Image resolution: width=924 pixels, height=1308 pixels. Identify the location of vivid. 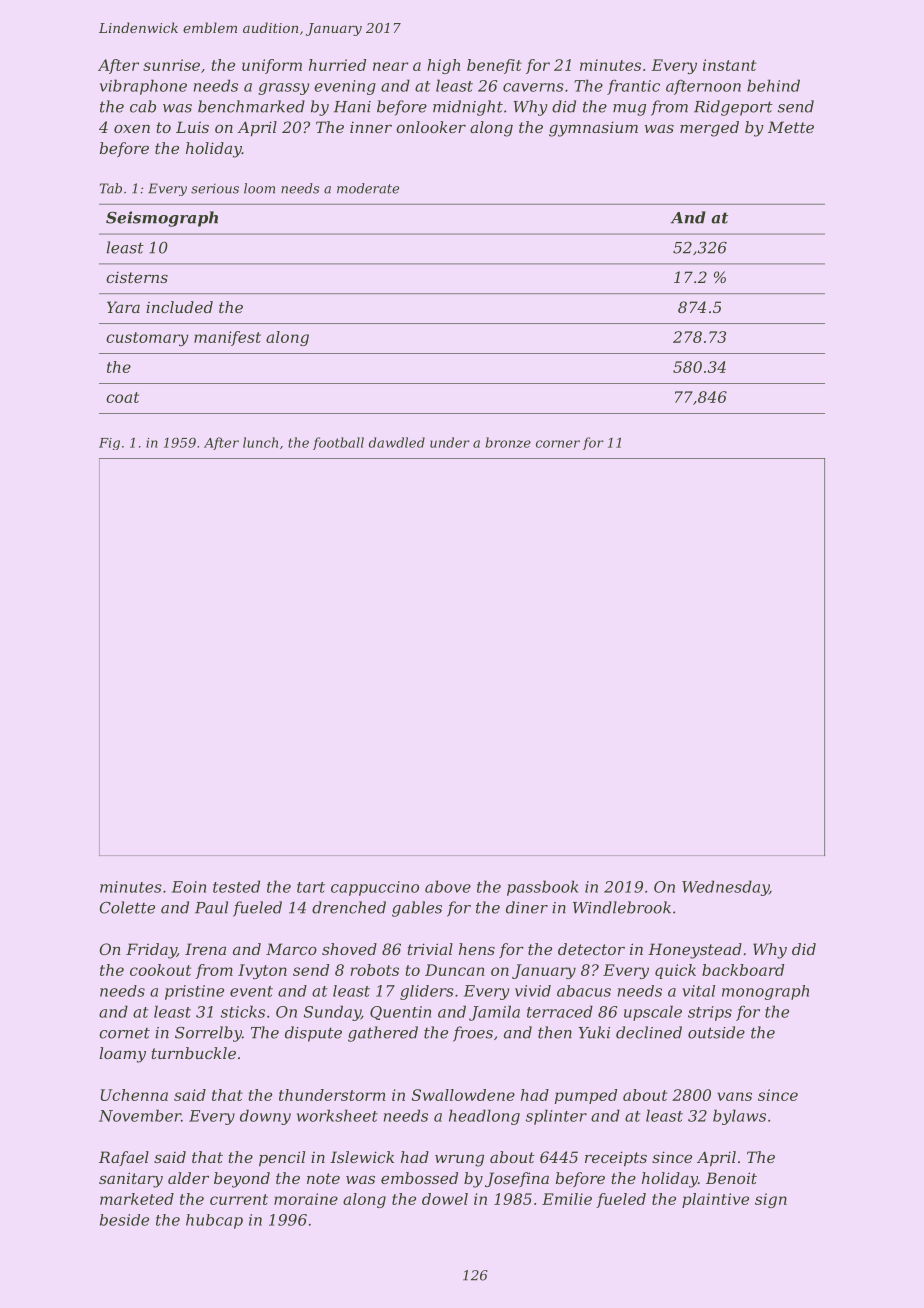
(533, 991).
